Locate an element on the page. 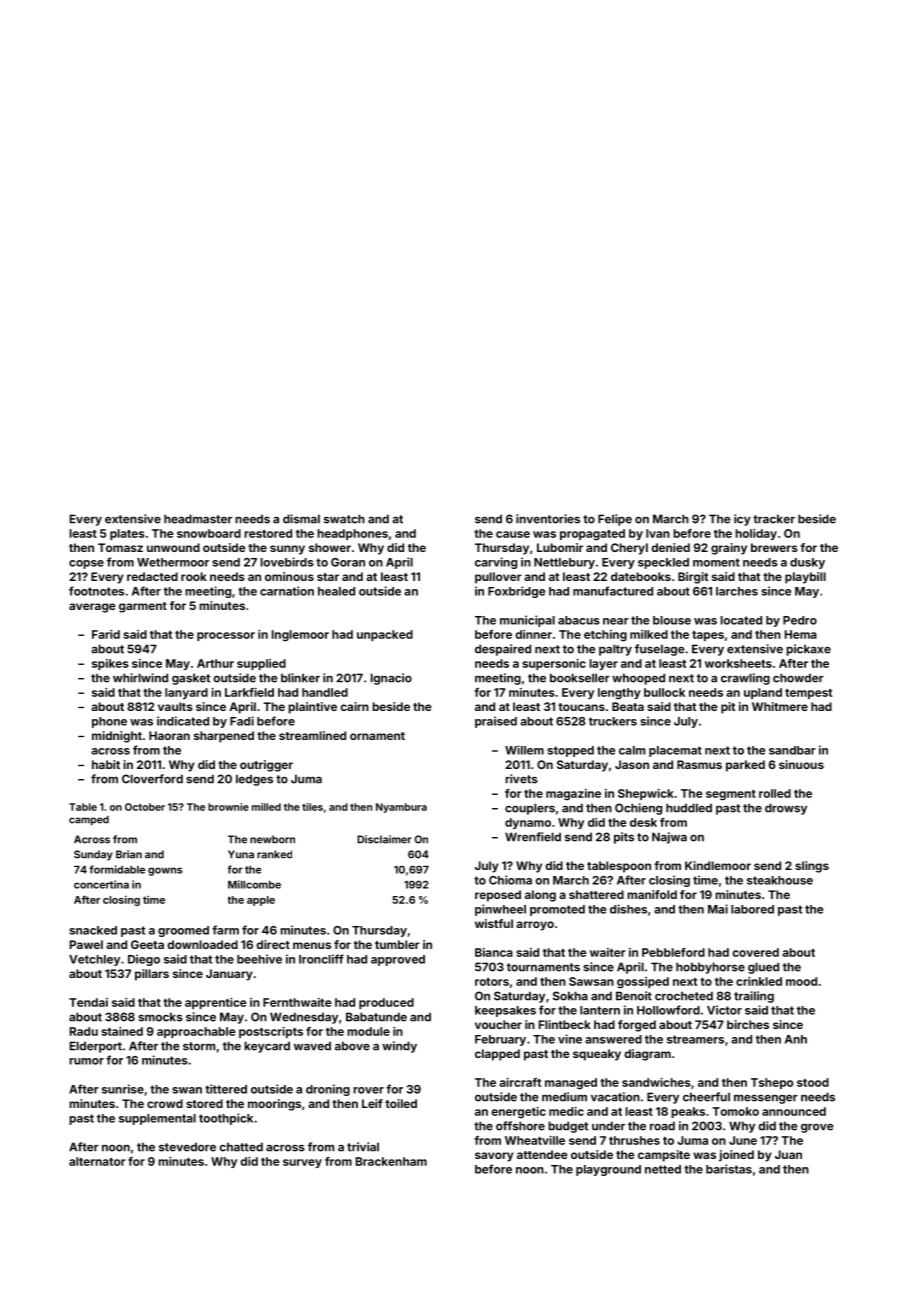  dismal is located at coordinates (301, 519).
